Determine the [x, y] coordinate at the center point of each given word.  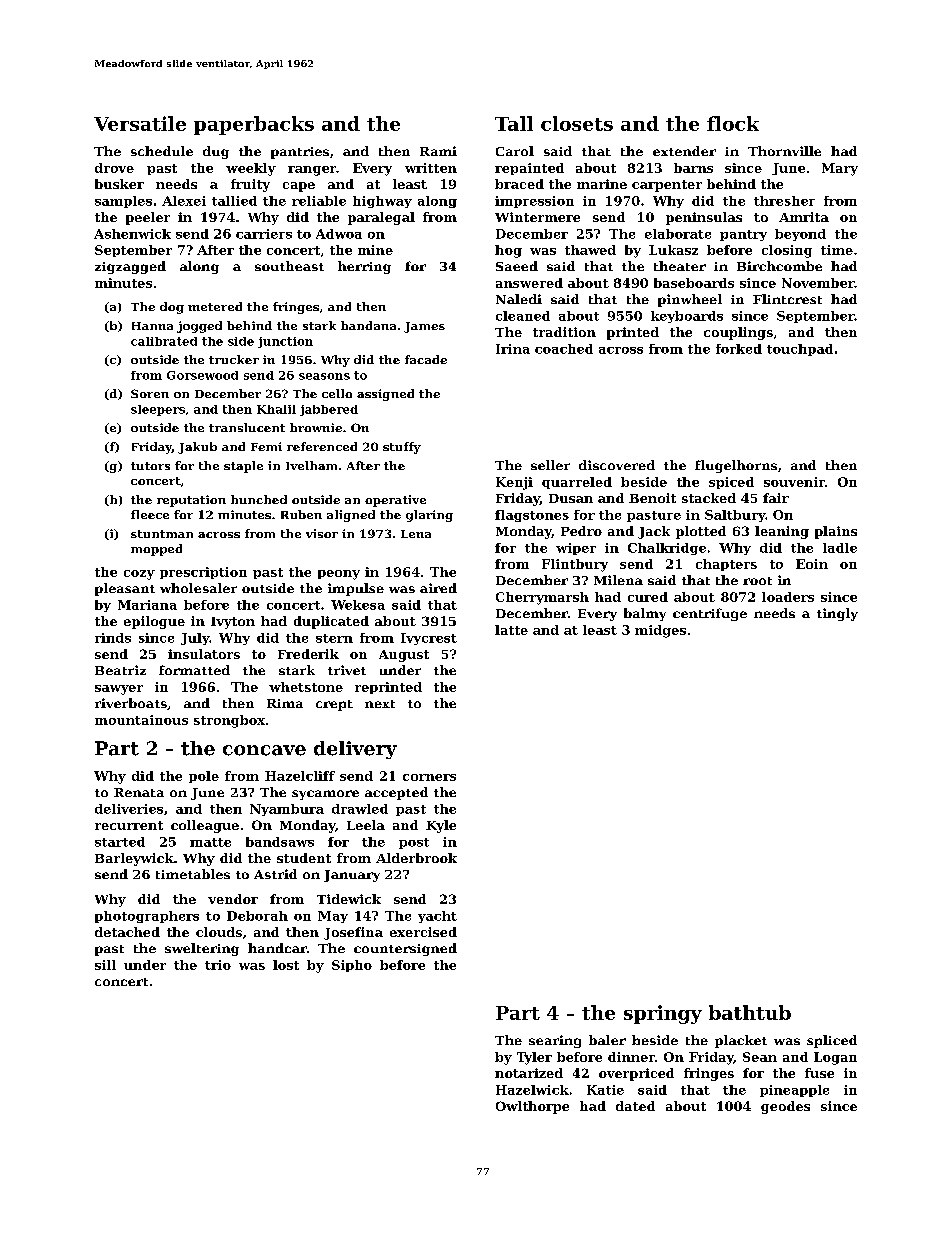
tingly [837, 614]
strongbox [229, 721]
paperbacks [254, 125]
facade [426, 359]
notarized [529, 1073]
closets [577, 123]
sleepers [158, 410]
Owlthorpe [532, 1107]
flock [733, 123]
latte [511, 630]
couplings [738, 333]
